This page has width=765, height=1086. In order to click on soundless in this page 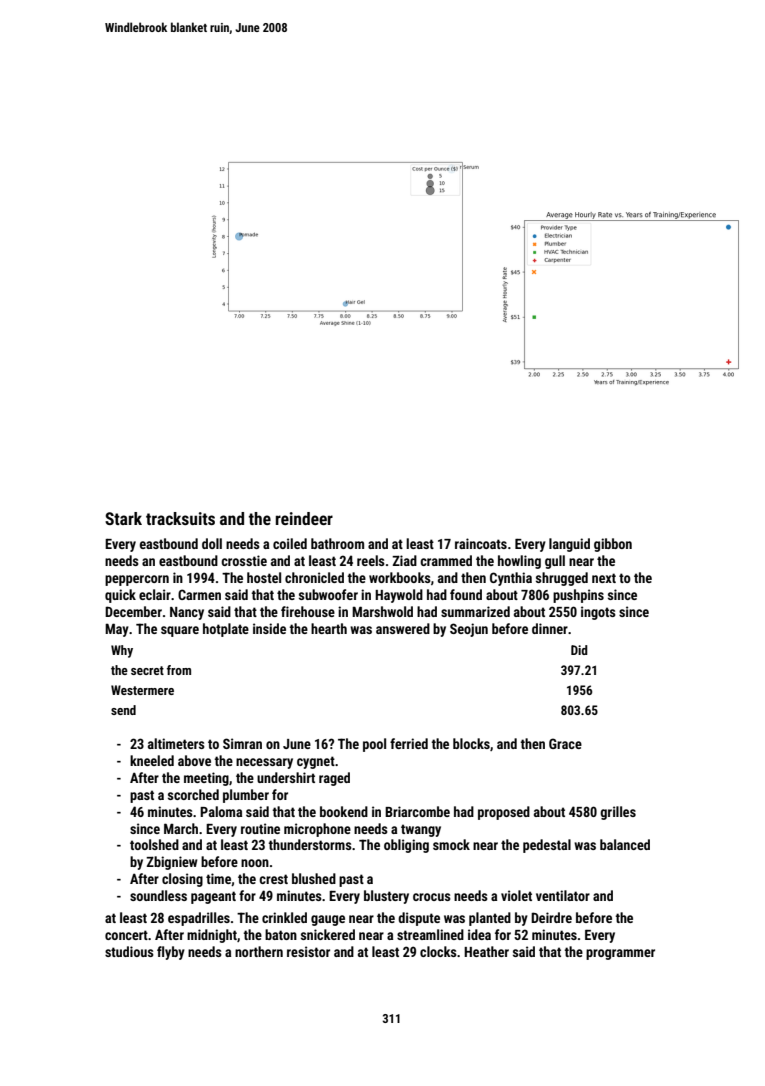, I will do `click(158, 895)`.
